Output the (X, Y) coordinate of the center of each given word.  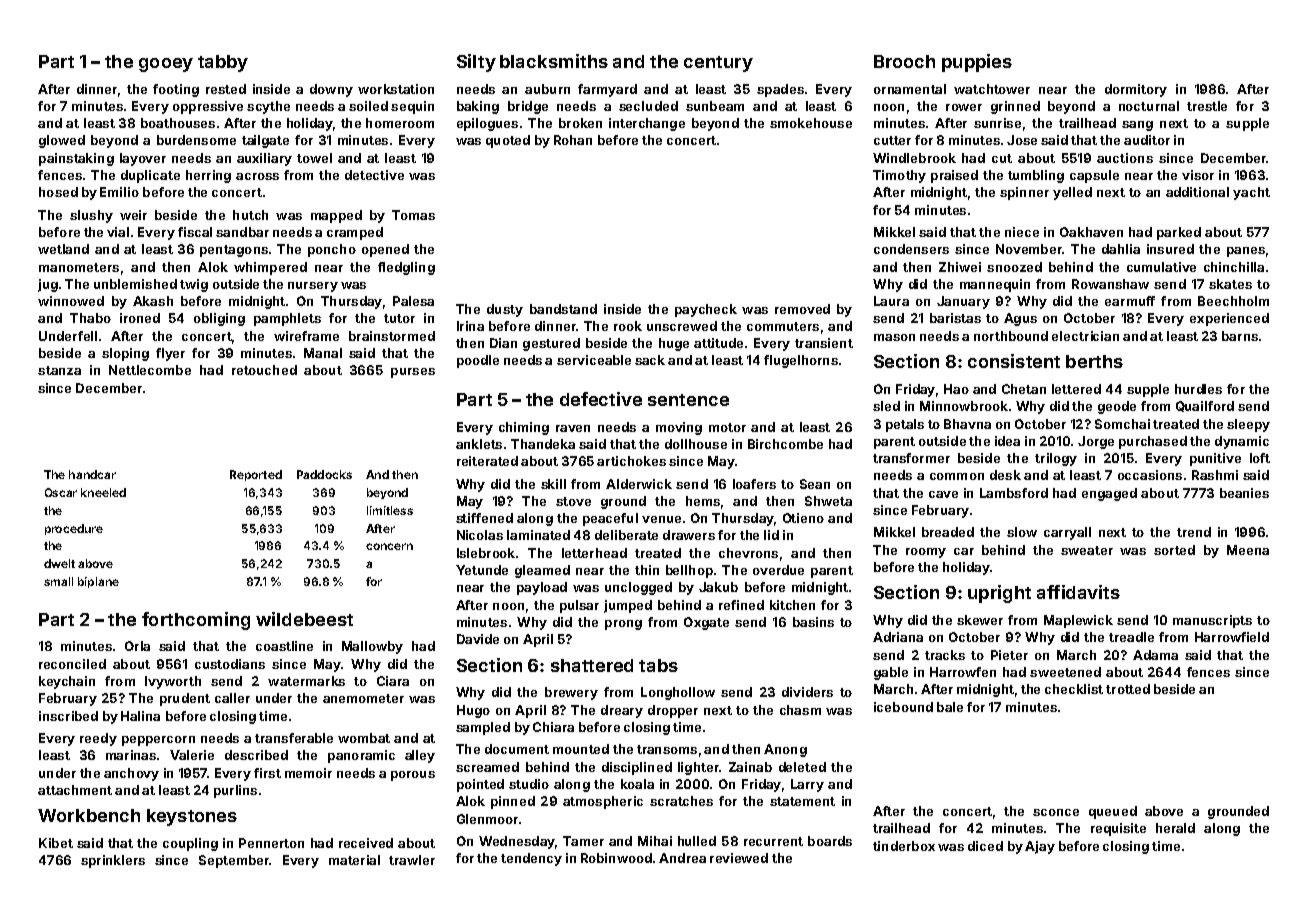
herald (1175, 828)
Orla (137, 646)
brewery (571, 693)
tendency (531, 859)
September (234, 861)
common (957, 476)
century (718, 64)
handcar (92, 474)
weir (133, 215)
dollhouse (696, 444)
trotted (1128, 689)
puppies (977, 63)
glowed (62, 141)
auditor (1147, 140)
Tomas (413, 215)
